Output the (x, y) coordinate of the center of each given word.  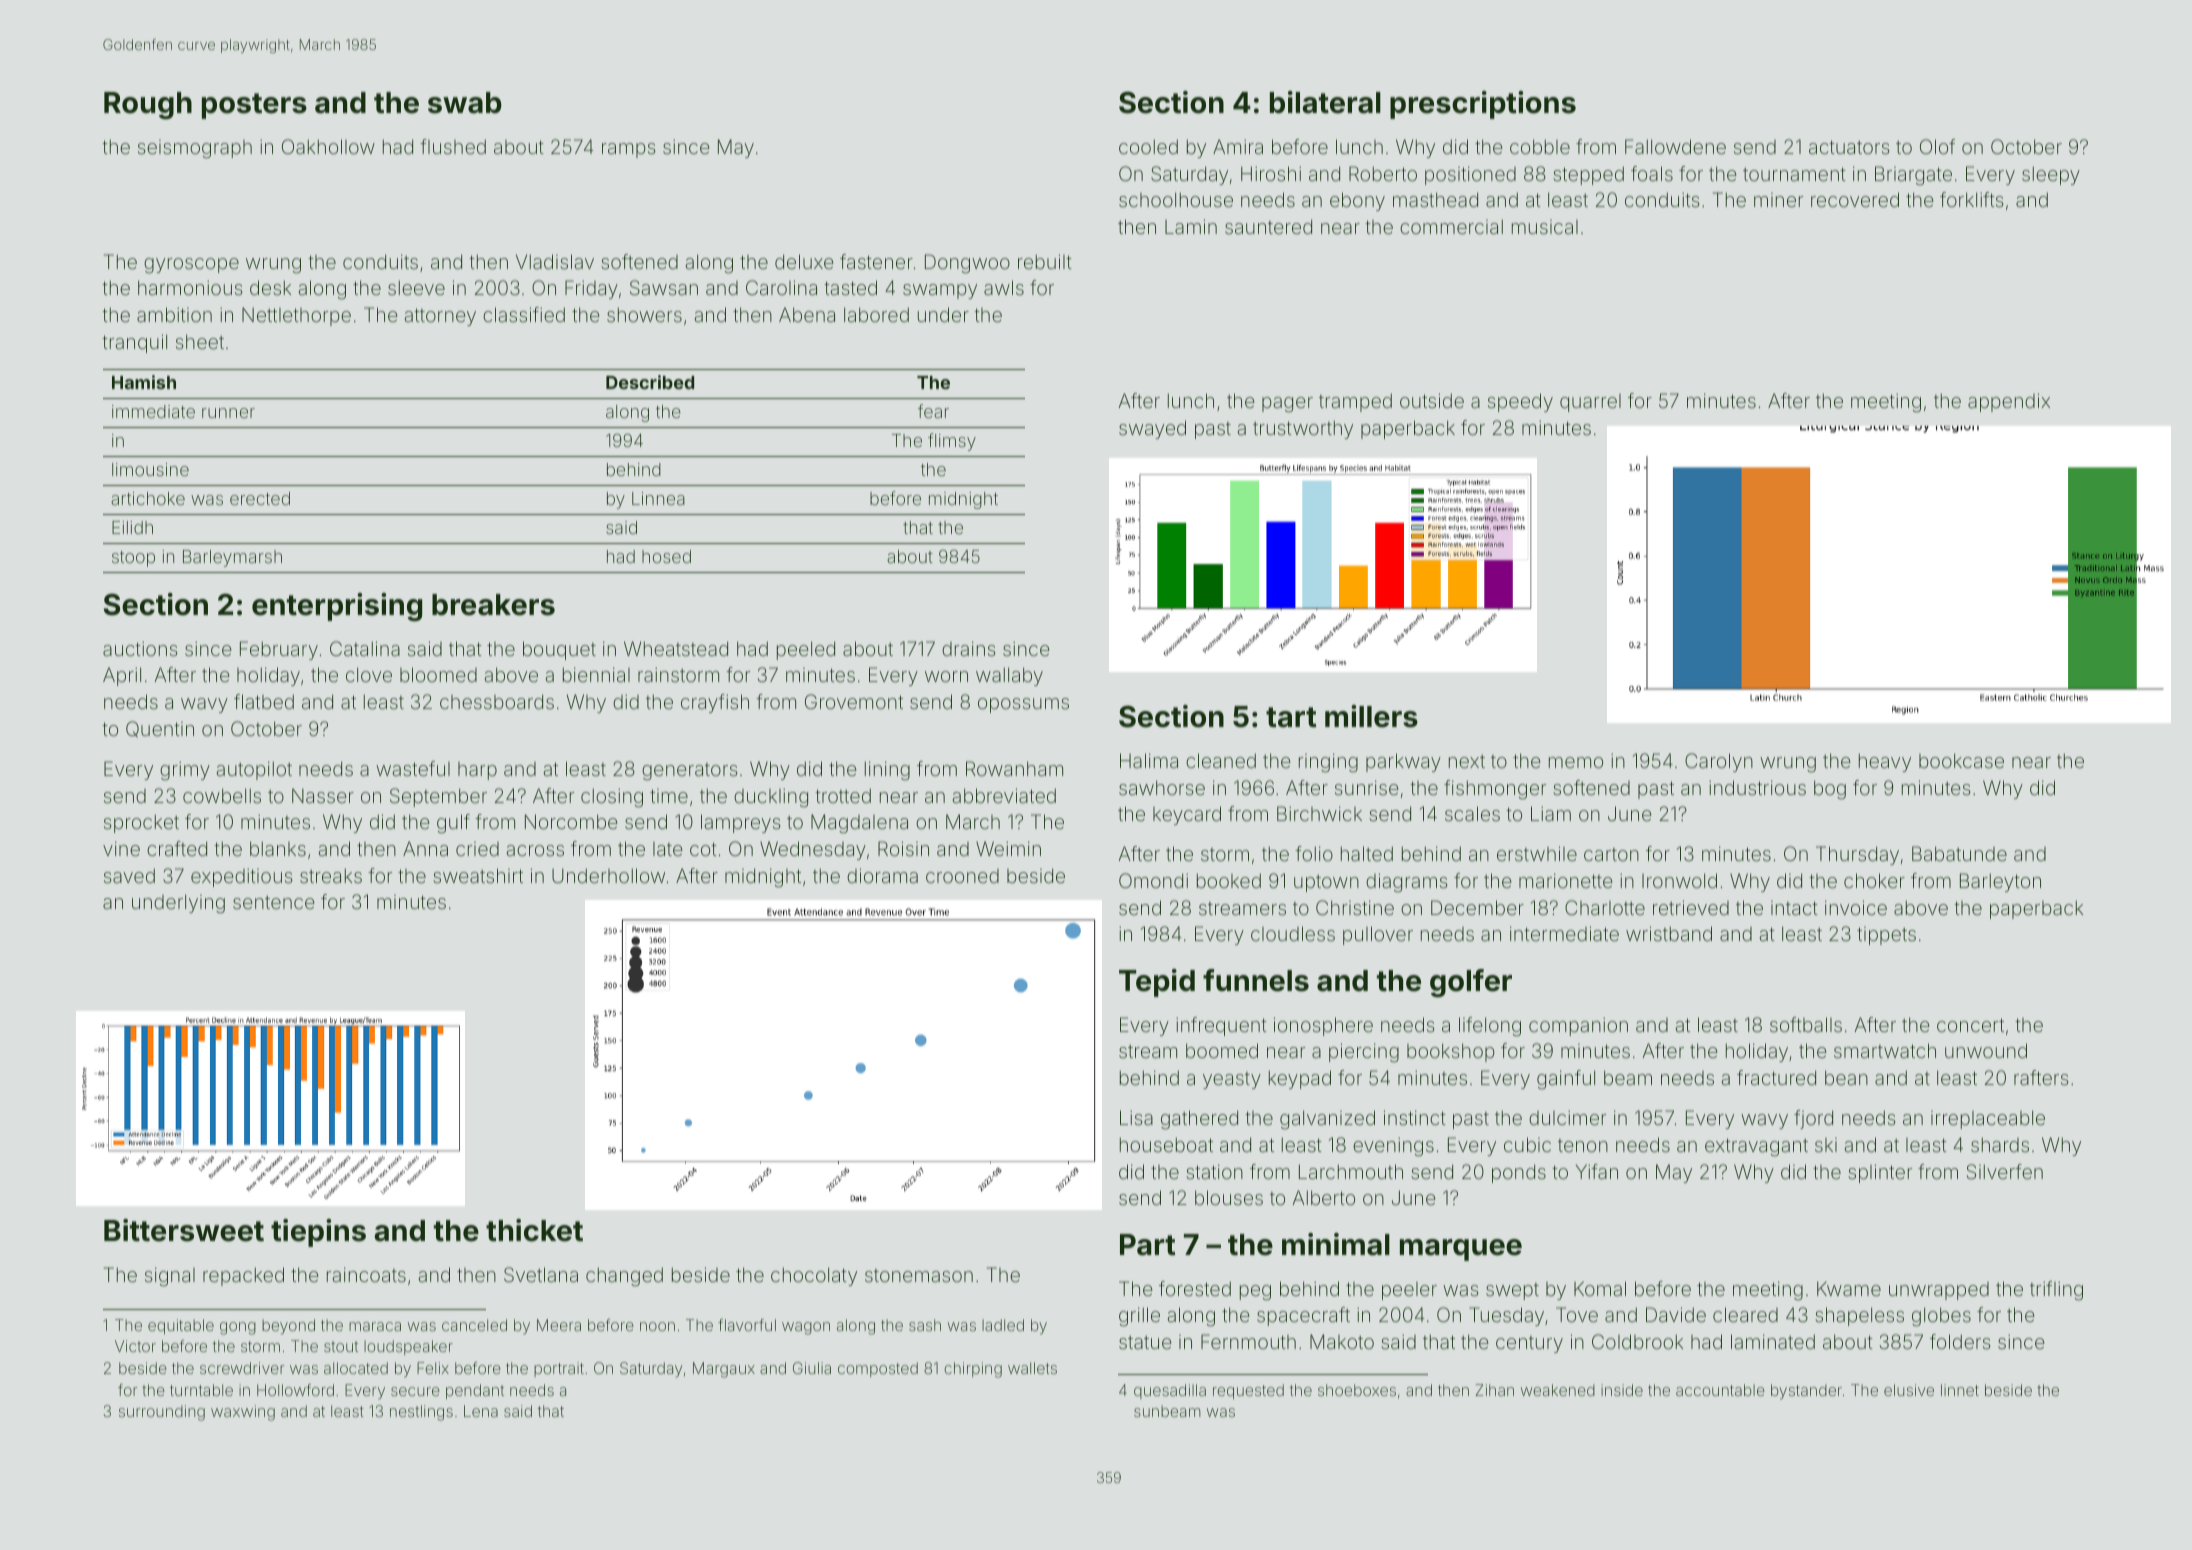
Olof (1937, 146)
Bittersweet (184, 1230)
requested (1248, 1391)
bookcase (1961, 760)
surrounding (162, 1413)
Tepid (1157, 983)
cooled (1148, 146)
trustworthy (1303, 429)
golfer (1471, 983)
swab (465, 103)
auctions (140, 648)
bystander (1806, 1392)
